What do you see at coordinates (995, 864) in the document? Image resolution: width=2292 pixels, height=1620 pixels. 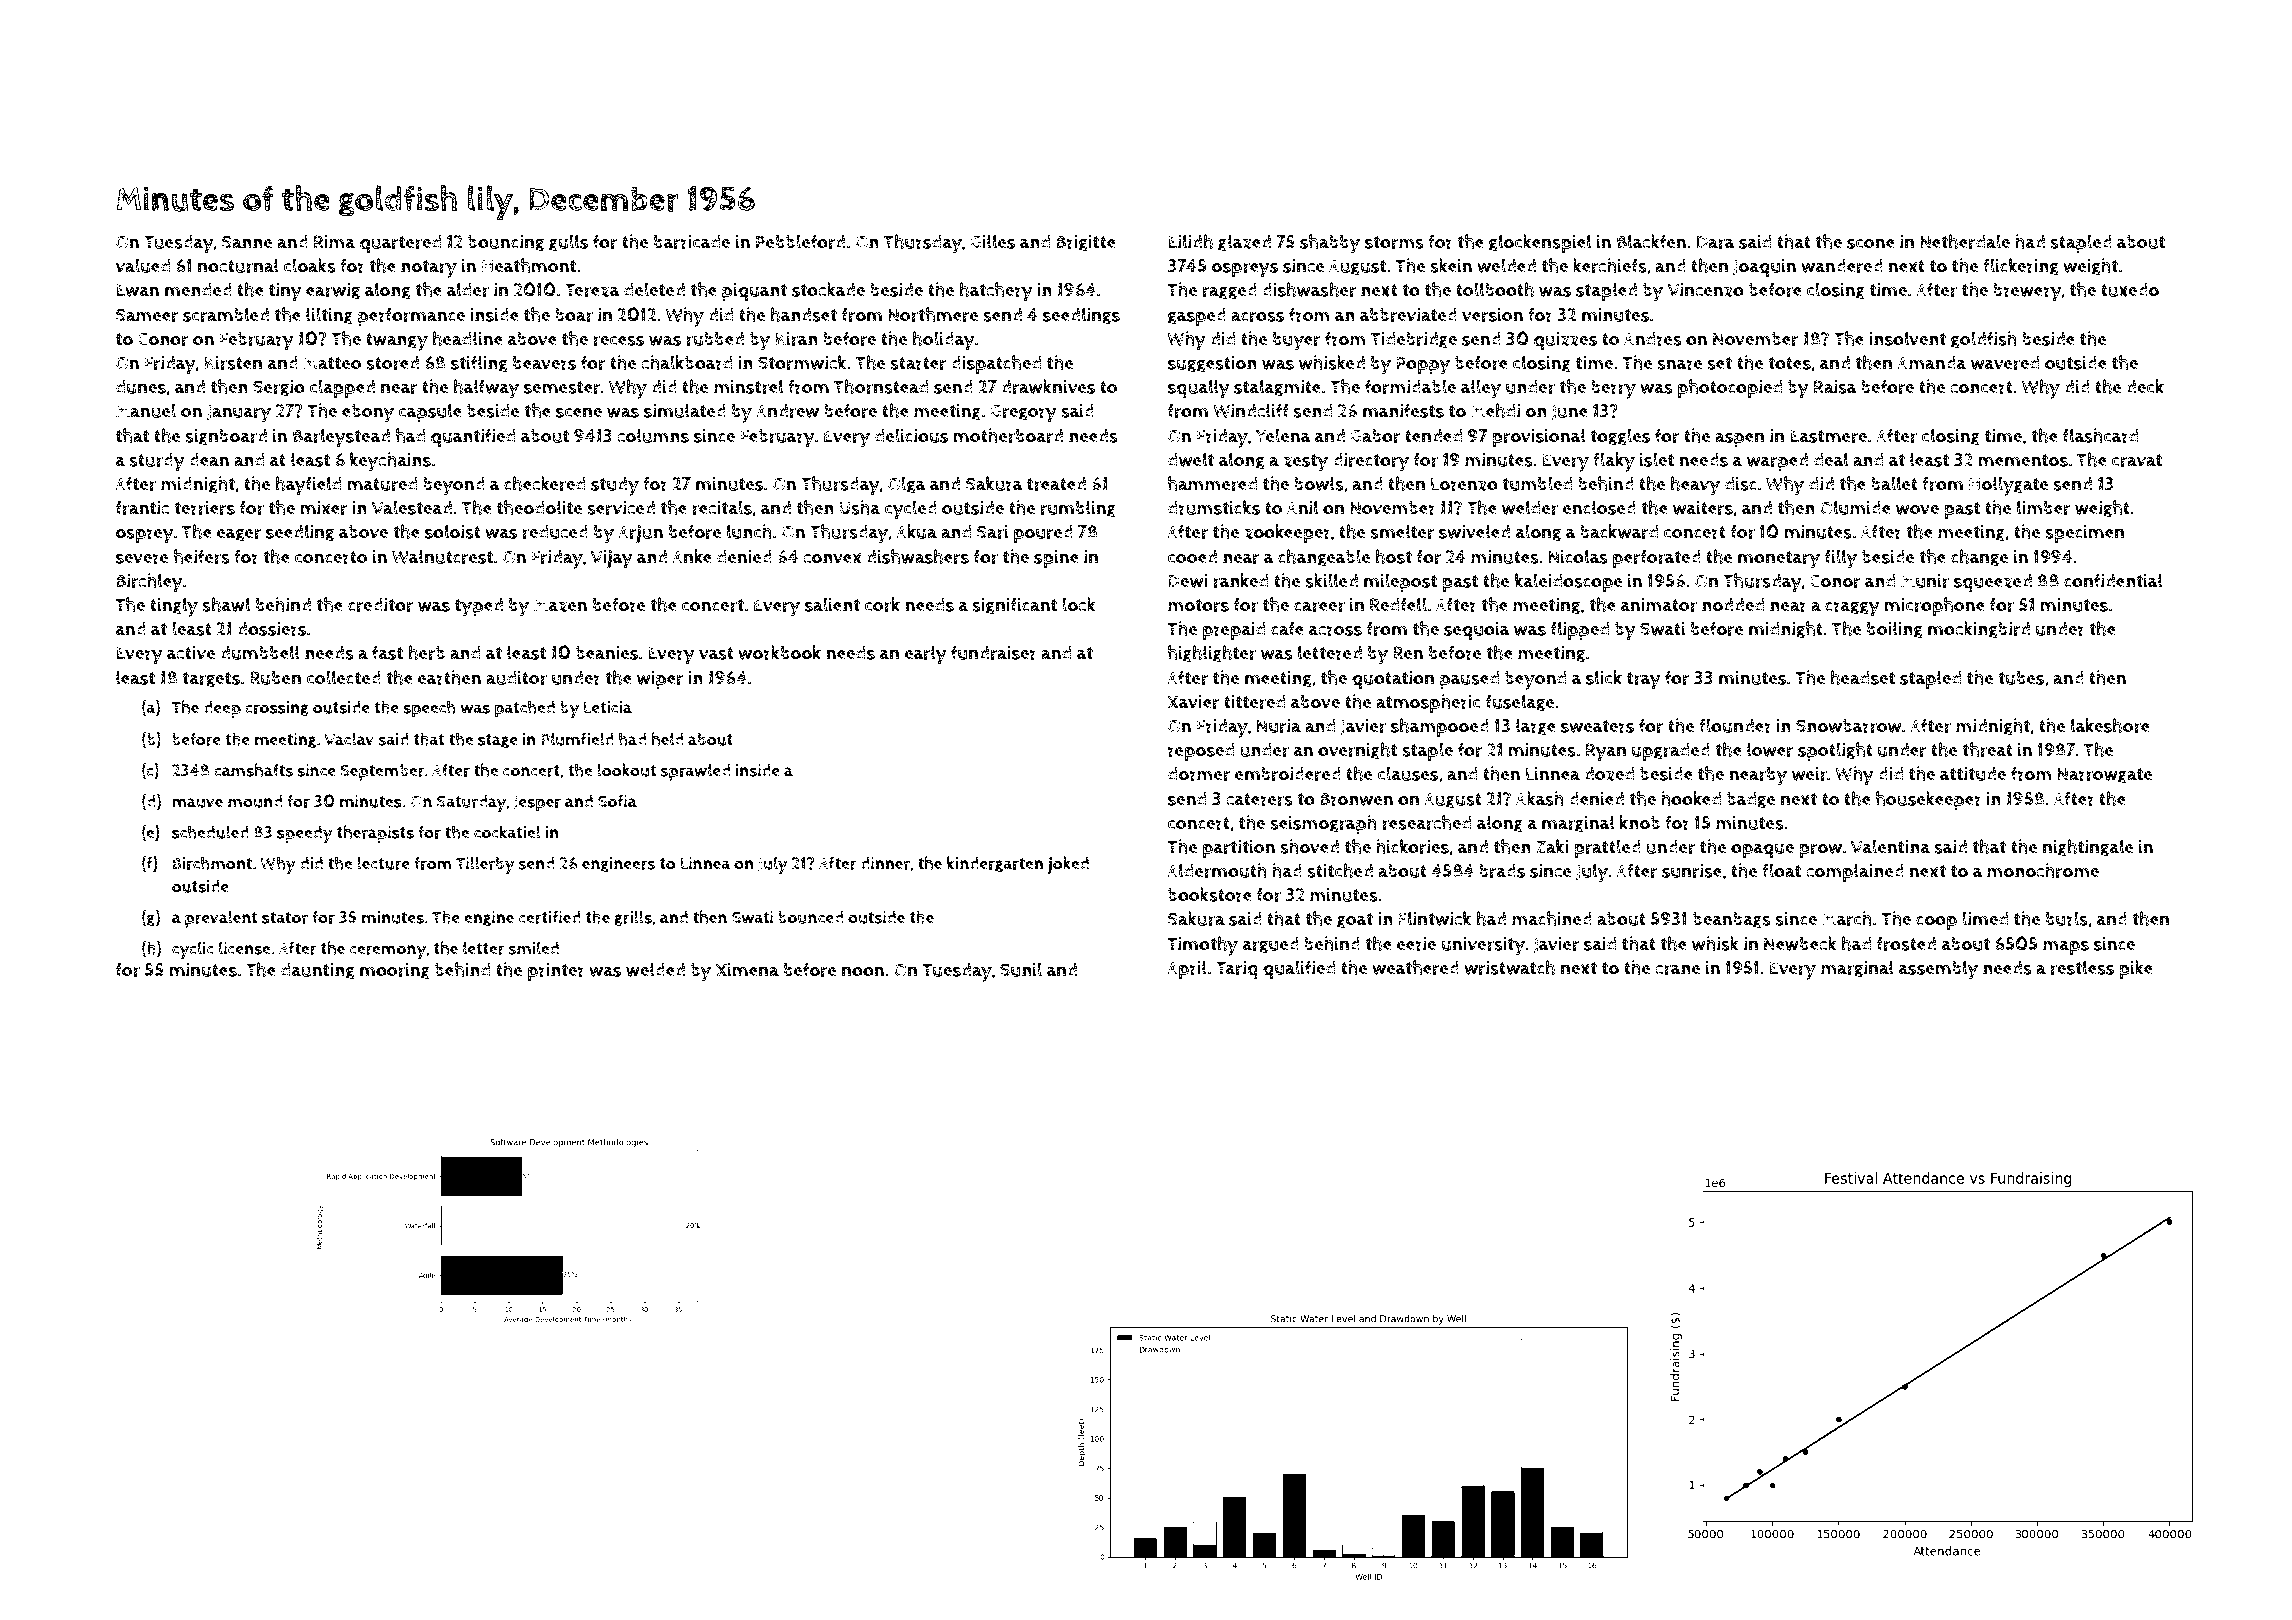 I see `kindergarten` at bounding box center [995, 864].
